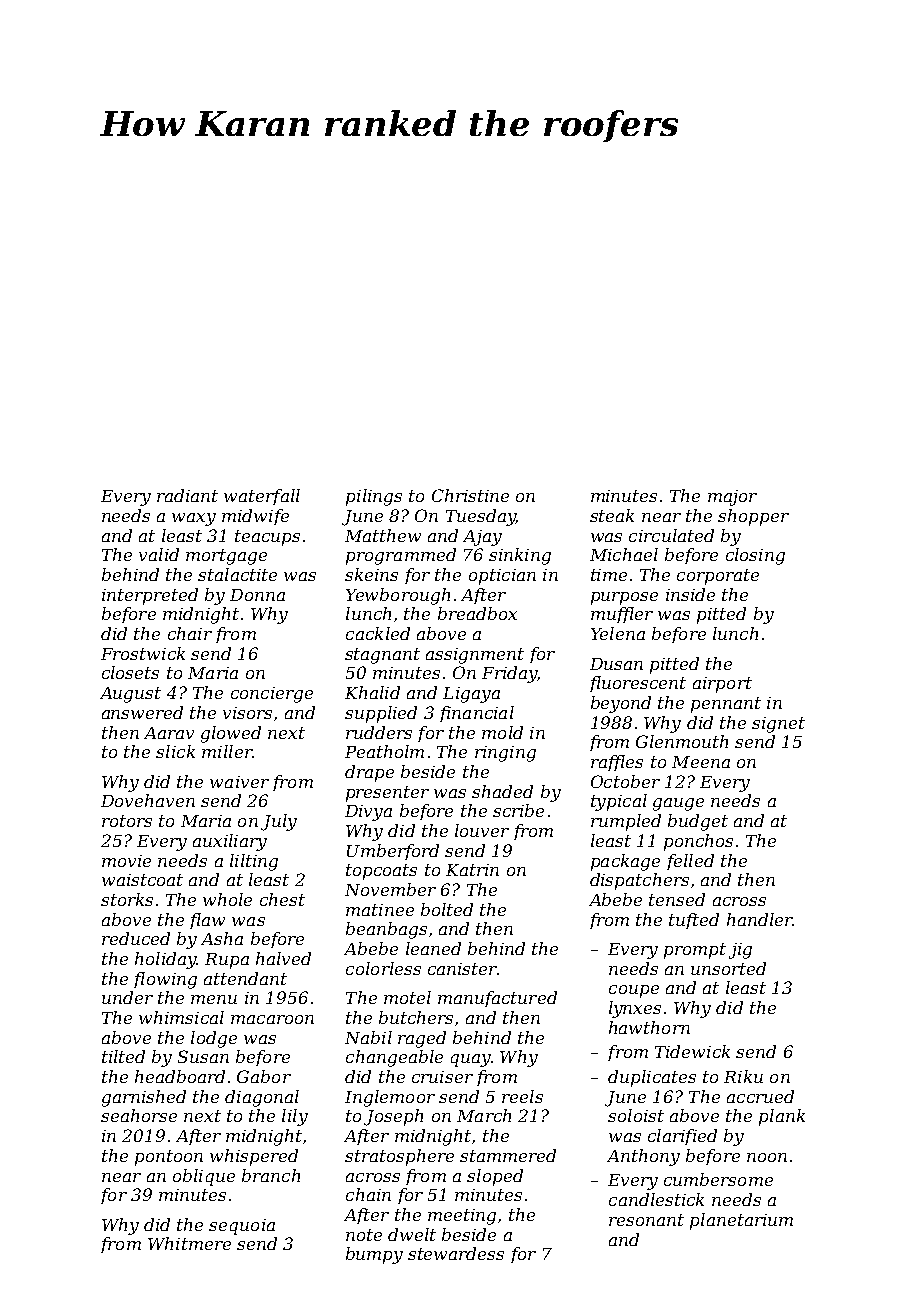 The width and height of the screenshot is (908, 1316). What do you see at coordinates (422, 1039) in the screenshot?
I see `raged` at bounding box center [422, 1039].
